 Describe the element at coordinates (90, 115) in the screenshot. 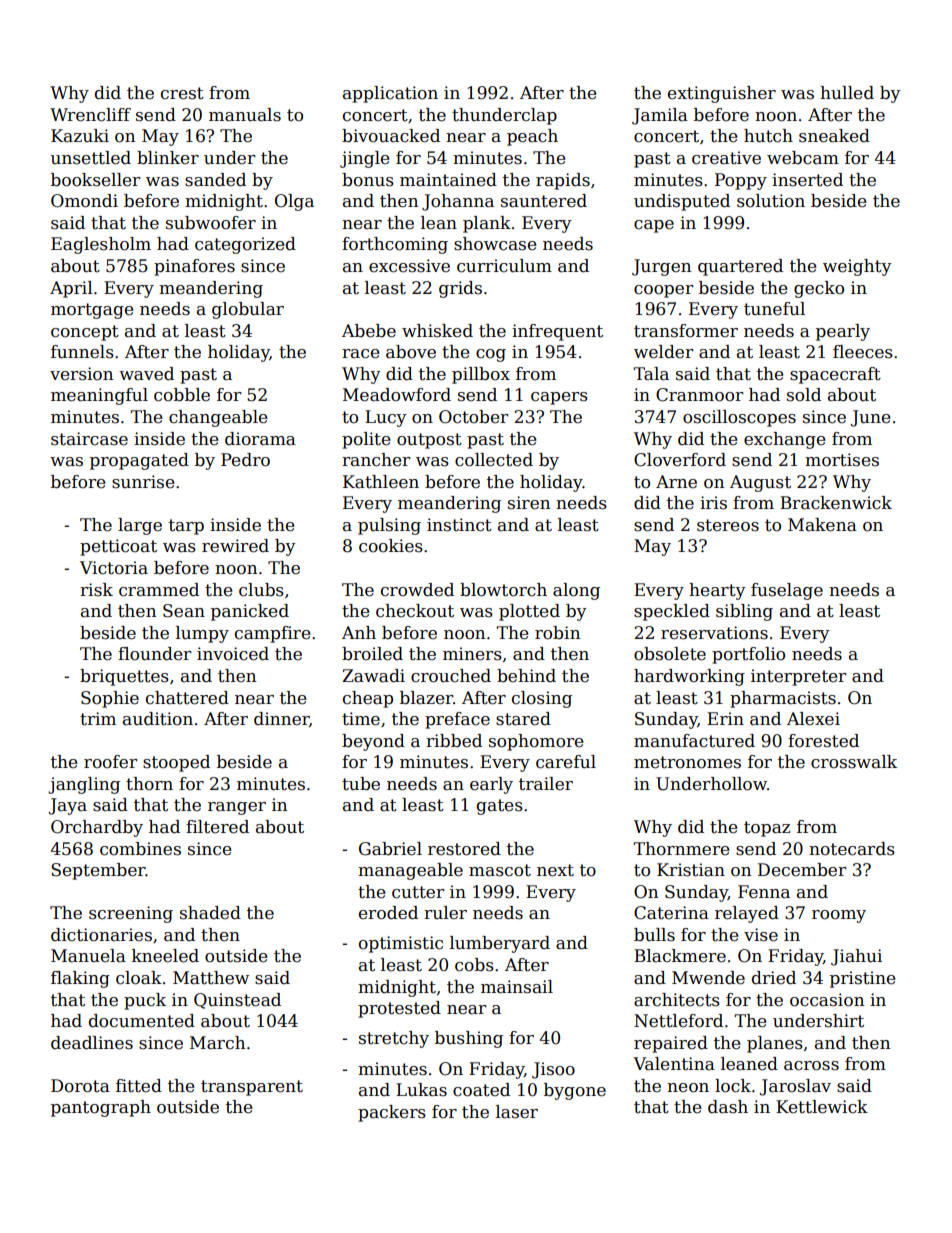

I see `Wrencliff` at that location.
